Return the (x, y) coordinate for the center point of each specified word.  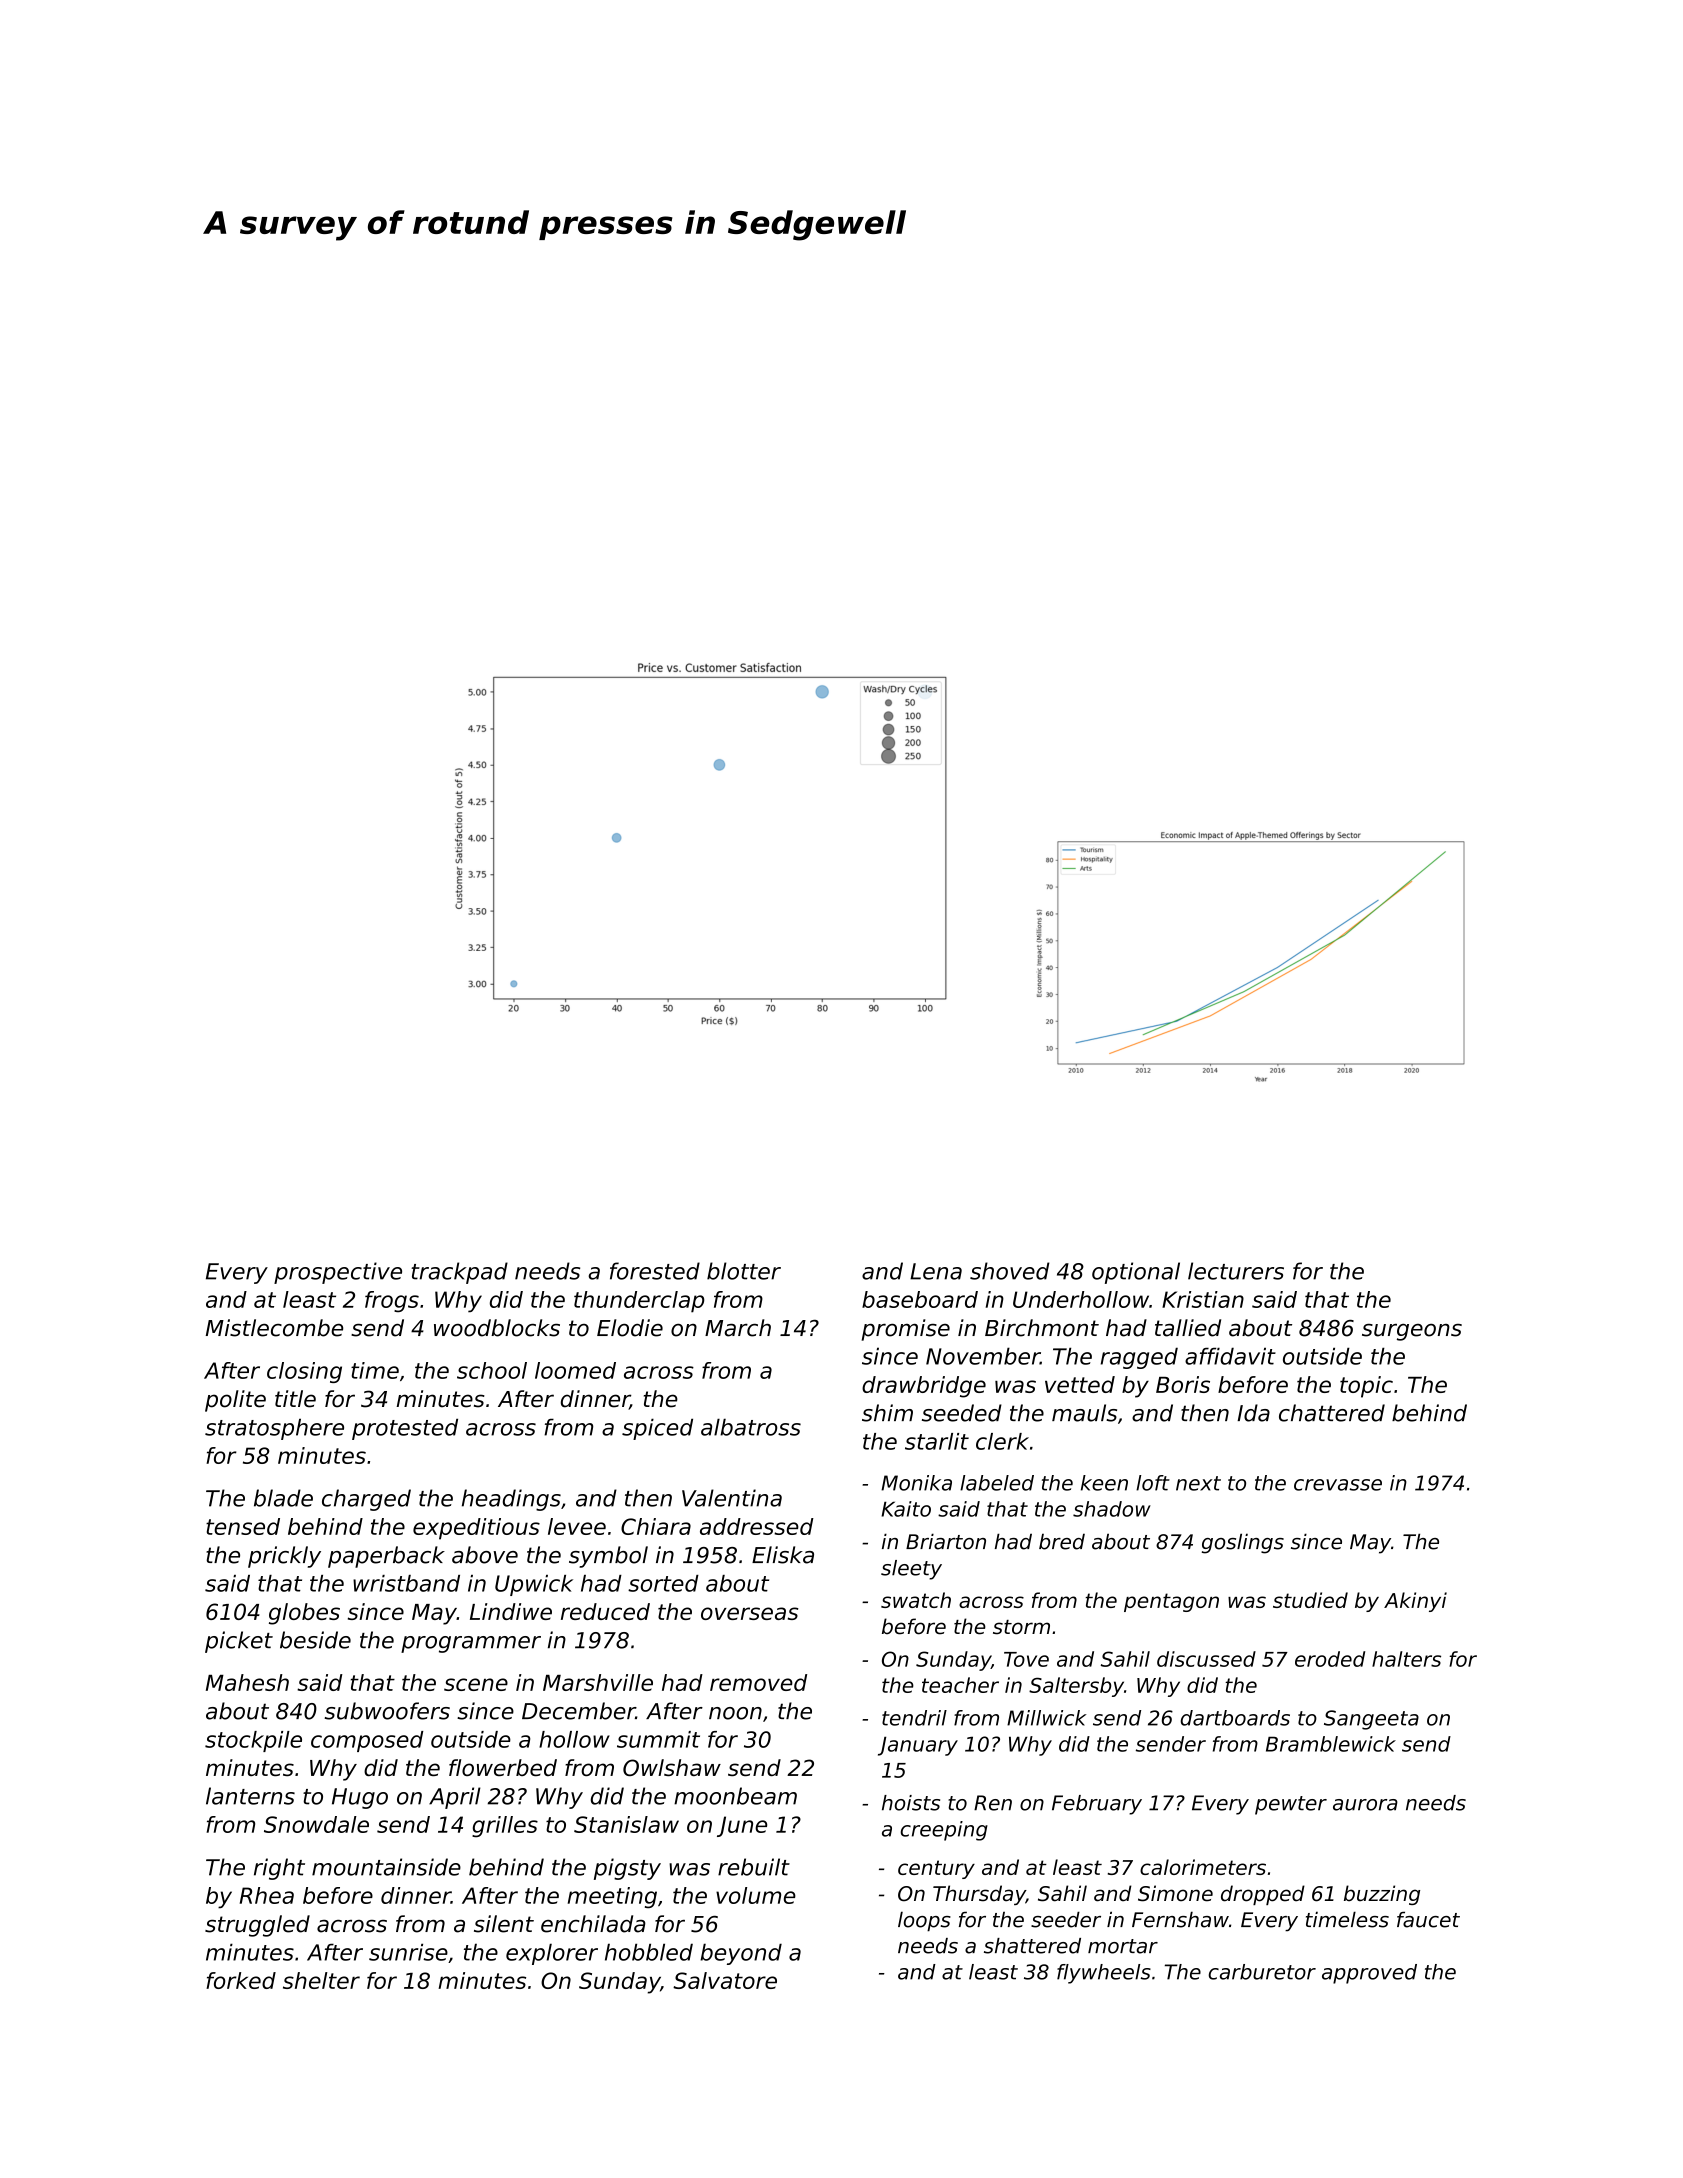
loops (924, 1921)
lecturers (1236, 1271)
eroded (1330, 1659)
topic (1366, 1387)
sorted (663, 1583)
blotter (744, 1271)
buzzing (1382, 1895)
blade (283, 1498)
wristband (406, 1583)
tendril (914, 1718)
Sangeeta (1371, 1720)
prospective (338, 1273)
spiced (657, 1429)
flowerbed (503, 1767)
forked (241, 1980)
